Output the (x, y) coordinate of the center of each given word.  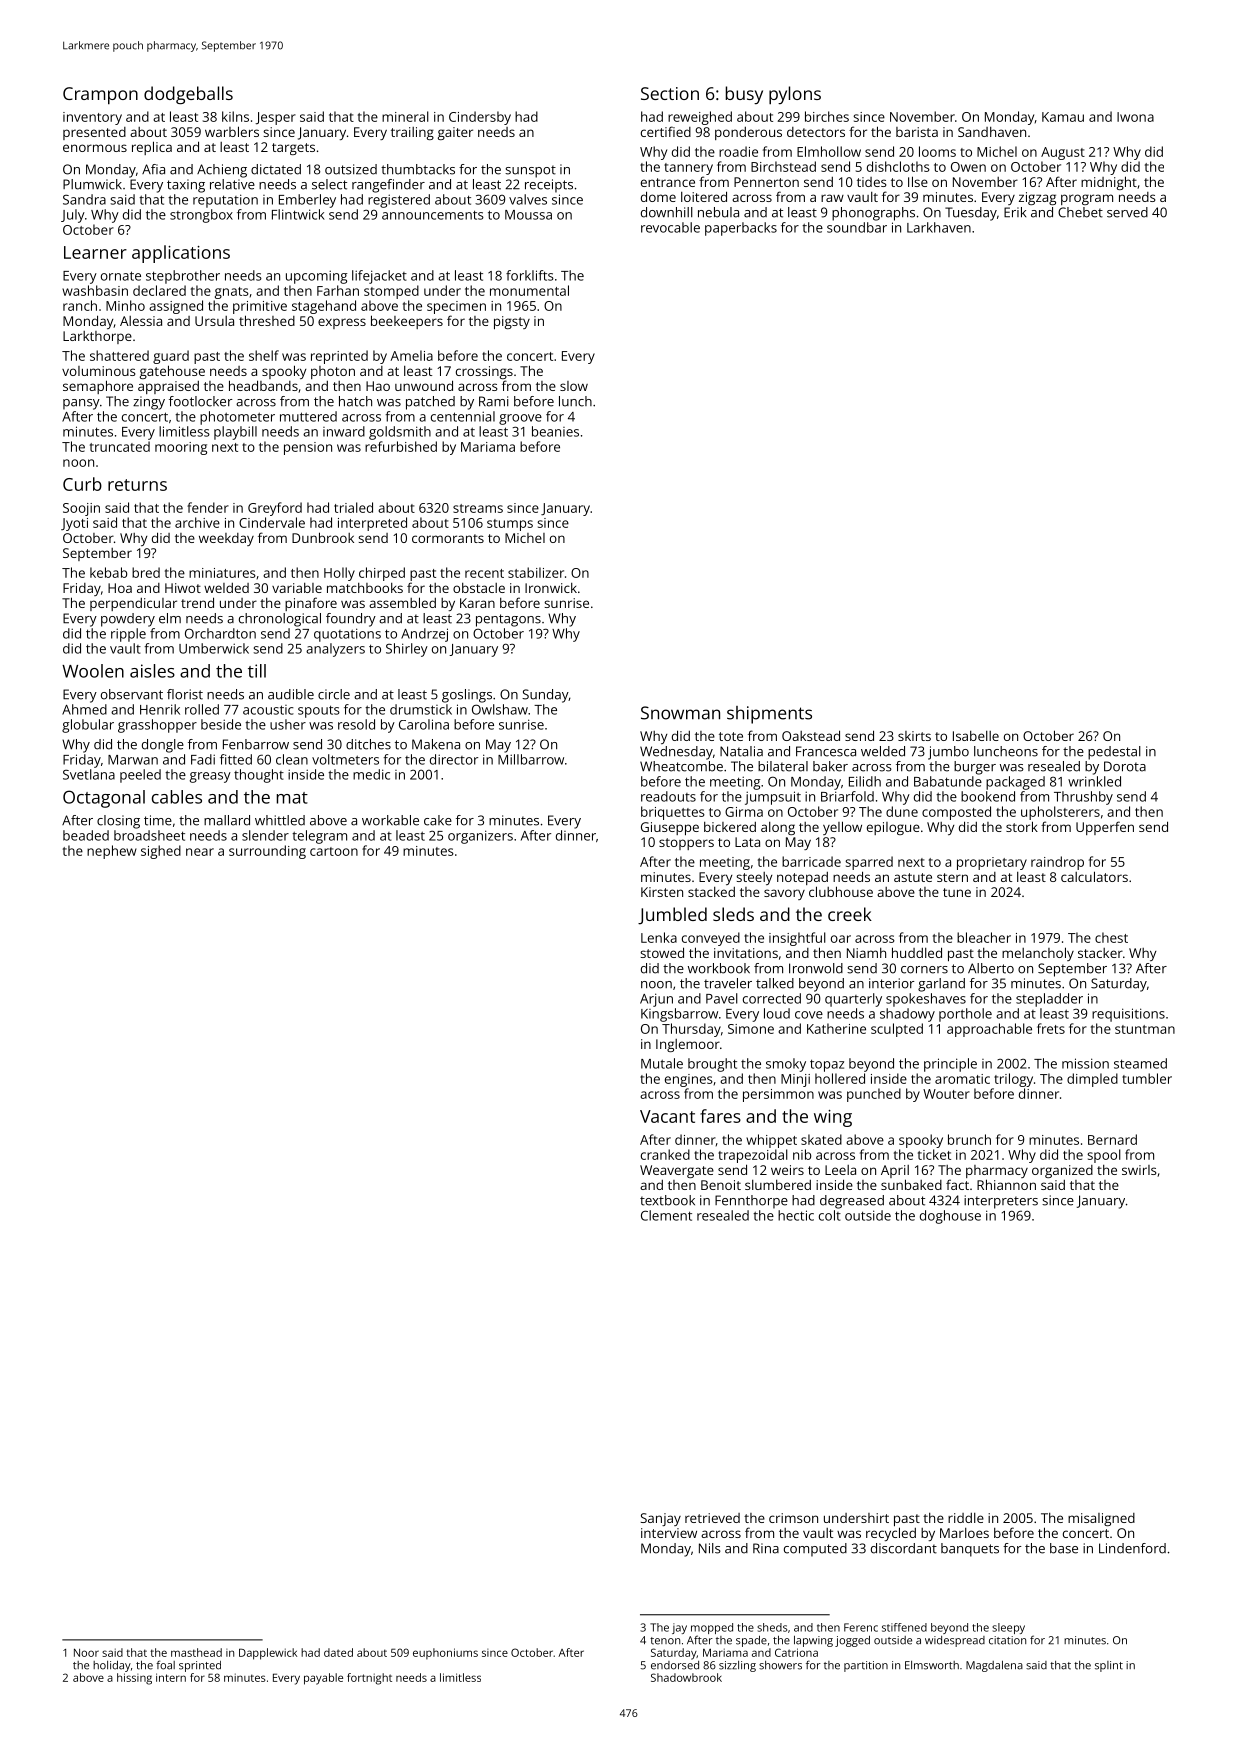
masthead (196, 1652)
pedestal (1114, 753)
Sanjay (661, 1519)
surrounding (267, 852)
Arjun (656, 1000)
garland (941, 985)
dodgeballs (188, 95)
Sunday (545, 696)
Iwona (1135, 117)
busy (744, 95)
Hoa (120, 588)
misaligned (1101, 1519)
